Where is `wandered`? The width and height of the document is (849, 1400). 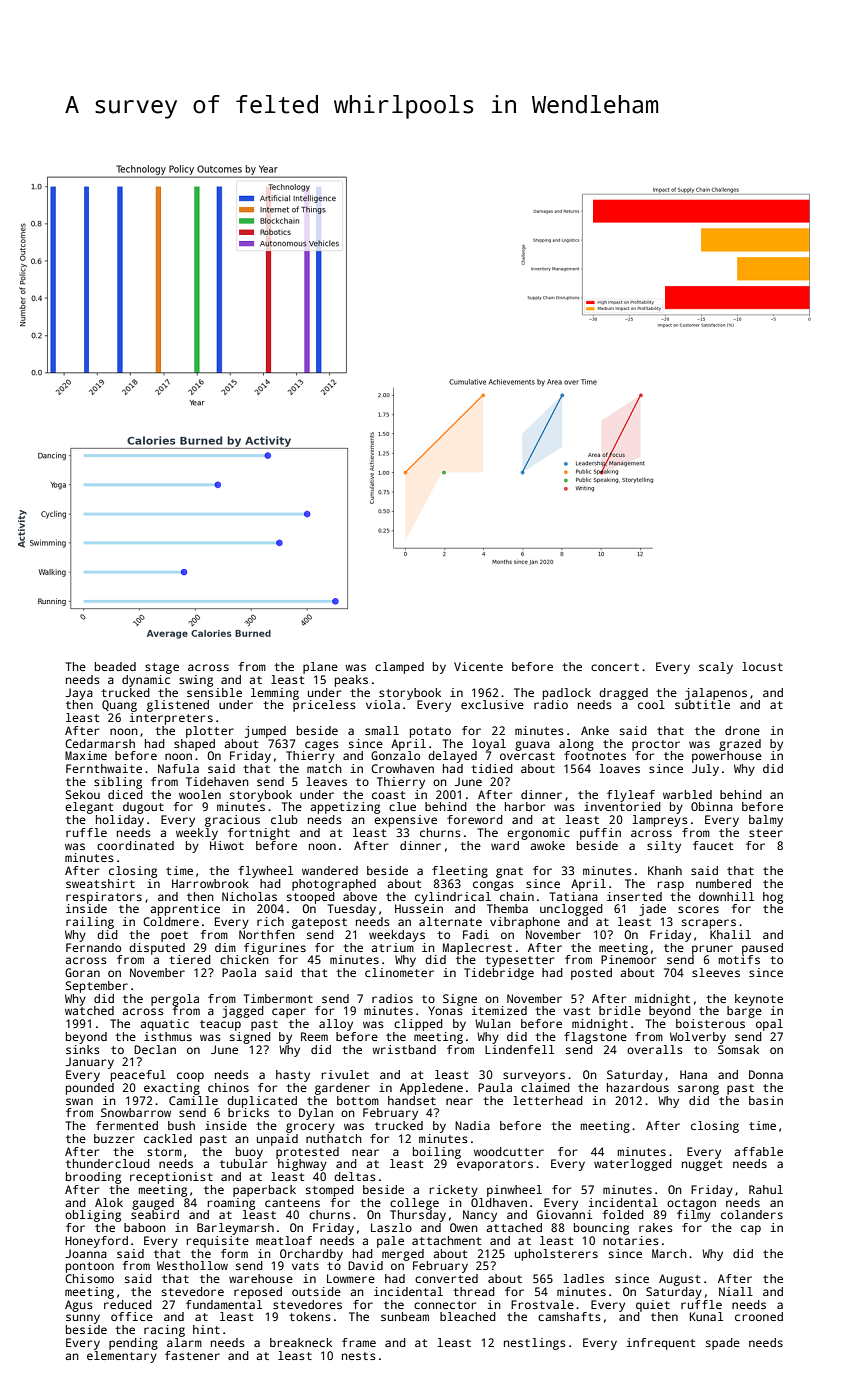
wandered is located at coordinates (330, 870).
